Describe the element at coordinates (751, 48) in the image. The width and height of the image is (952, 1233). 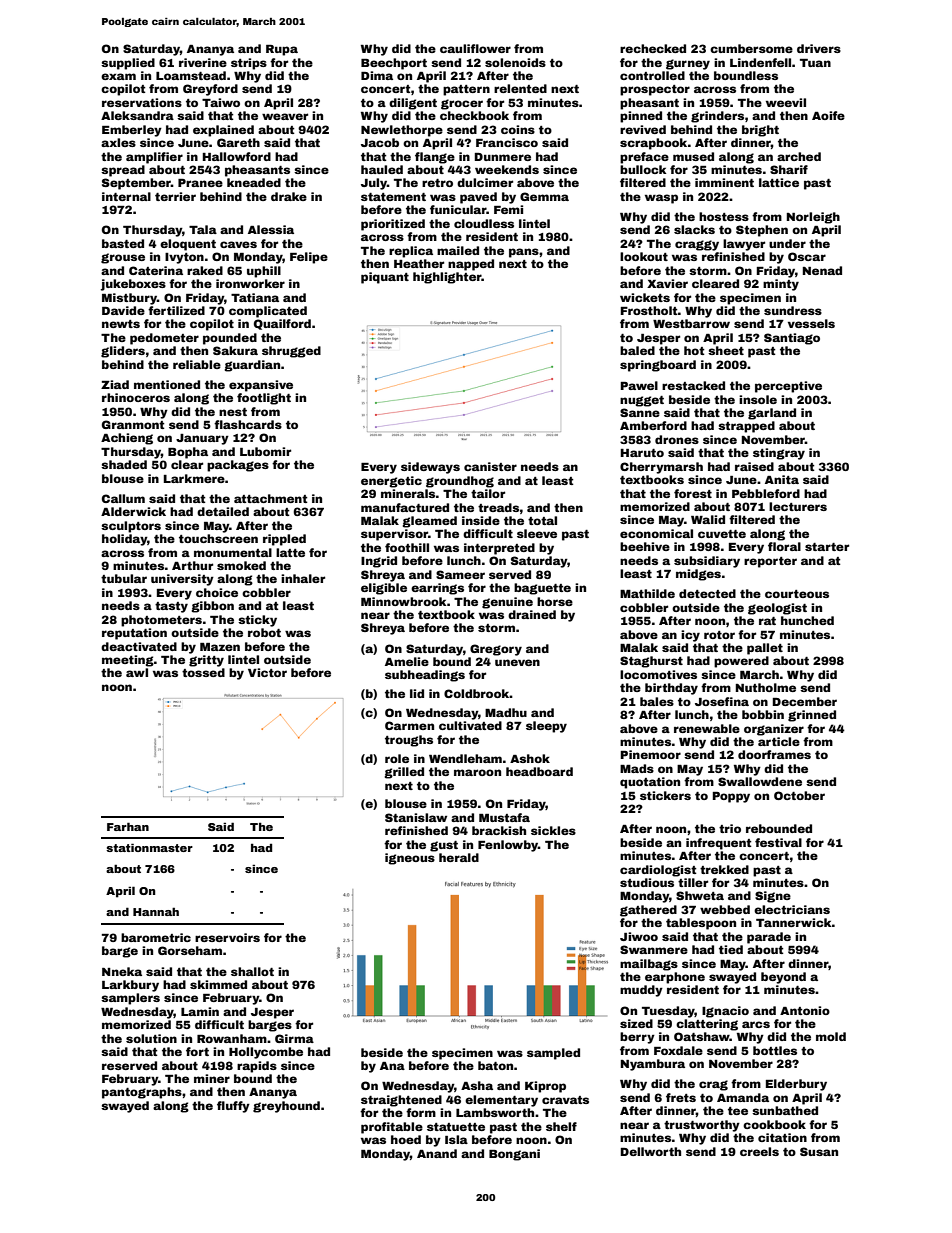
I see `cumbersome` at that location.
